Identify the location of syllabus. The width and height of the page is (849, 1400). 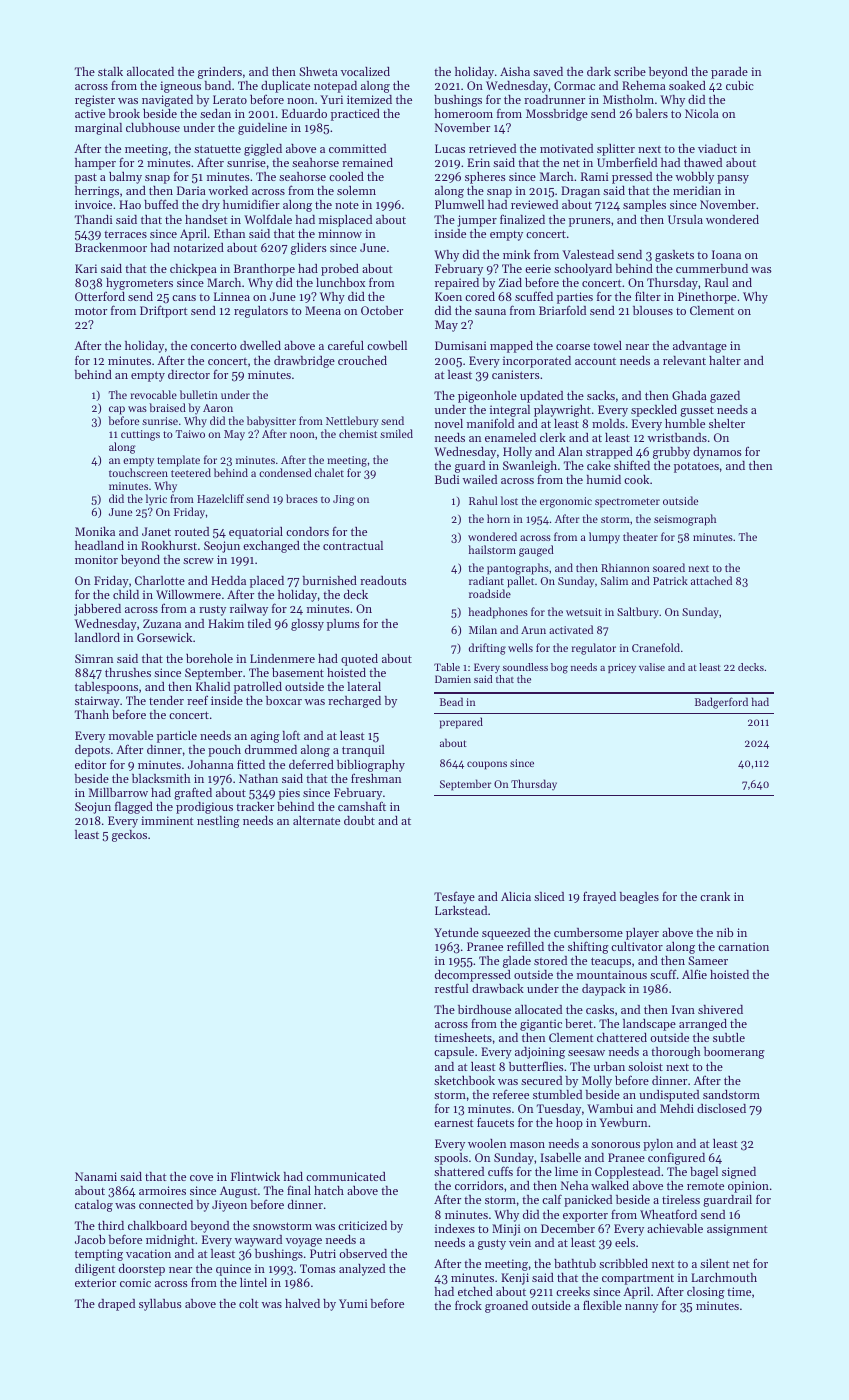
(160, 1305).
